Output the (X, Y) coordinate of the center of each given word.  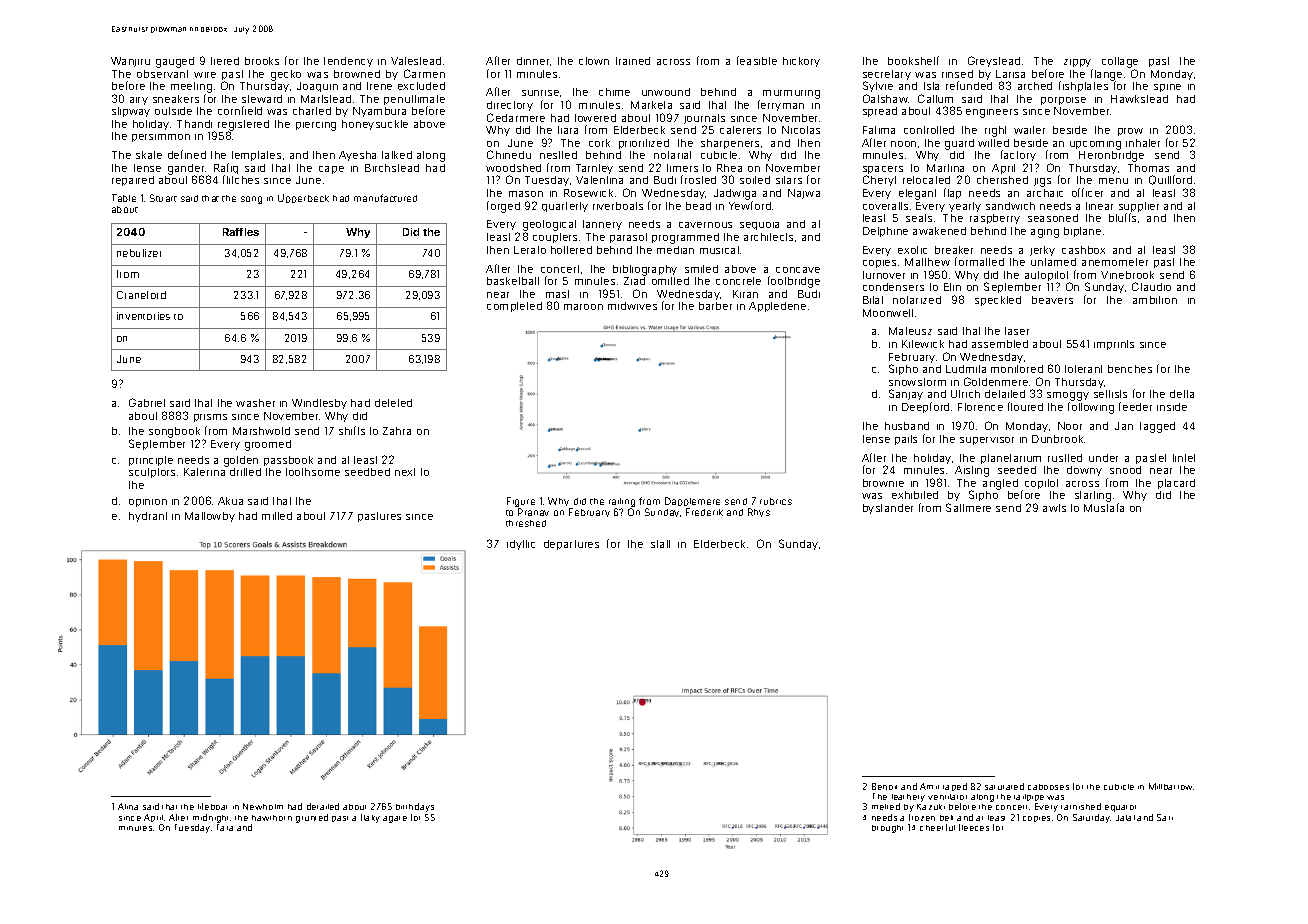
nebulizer (139, 253)
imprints (1114, 345)
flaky (370, 818)
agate (395, 819)
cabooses (1048, 787)
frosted (698, 179)
